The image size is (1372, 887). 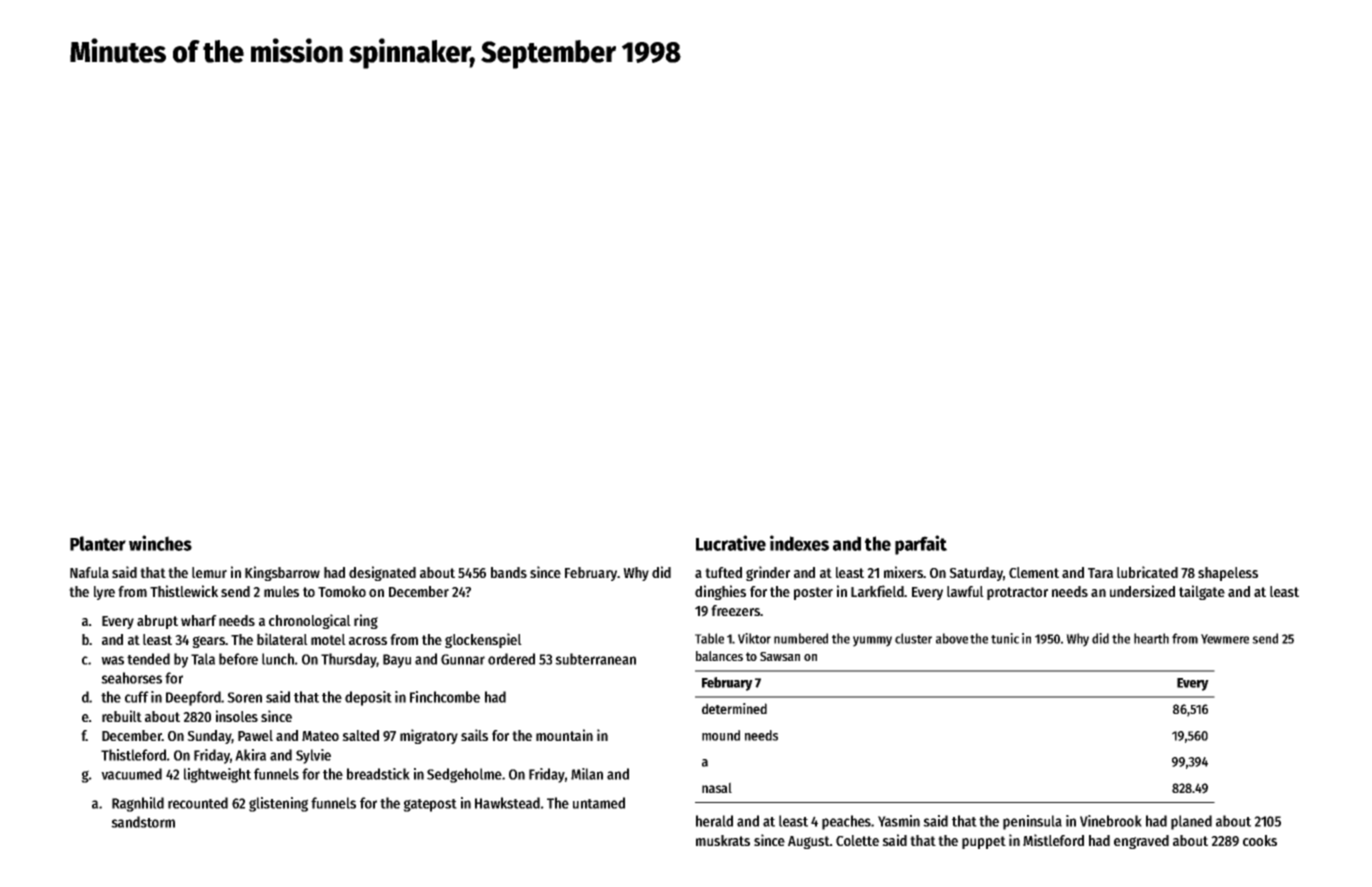 What do you see at coordinates (1111, 821) in the page?
I see `Vinebrook` at bounding box center [1111, 821].
